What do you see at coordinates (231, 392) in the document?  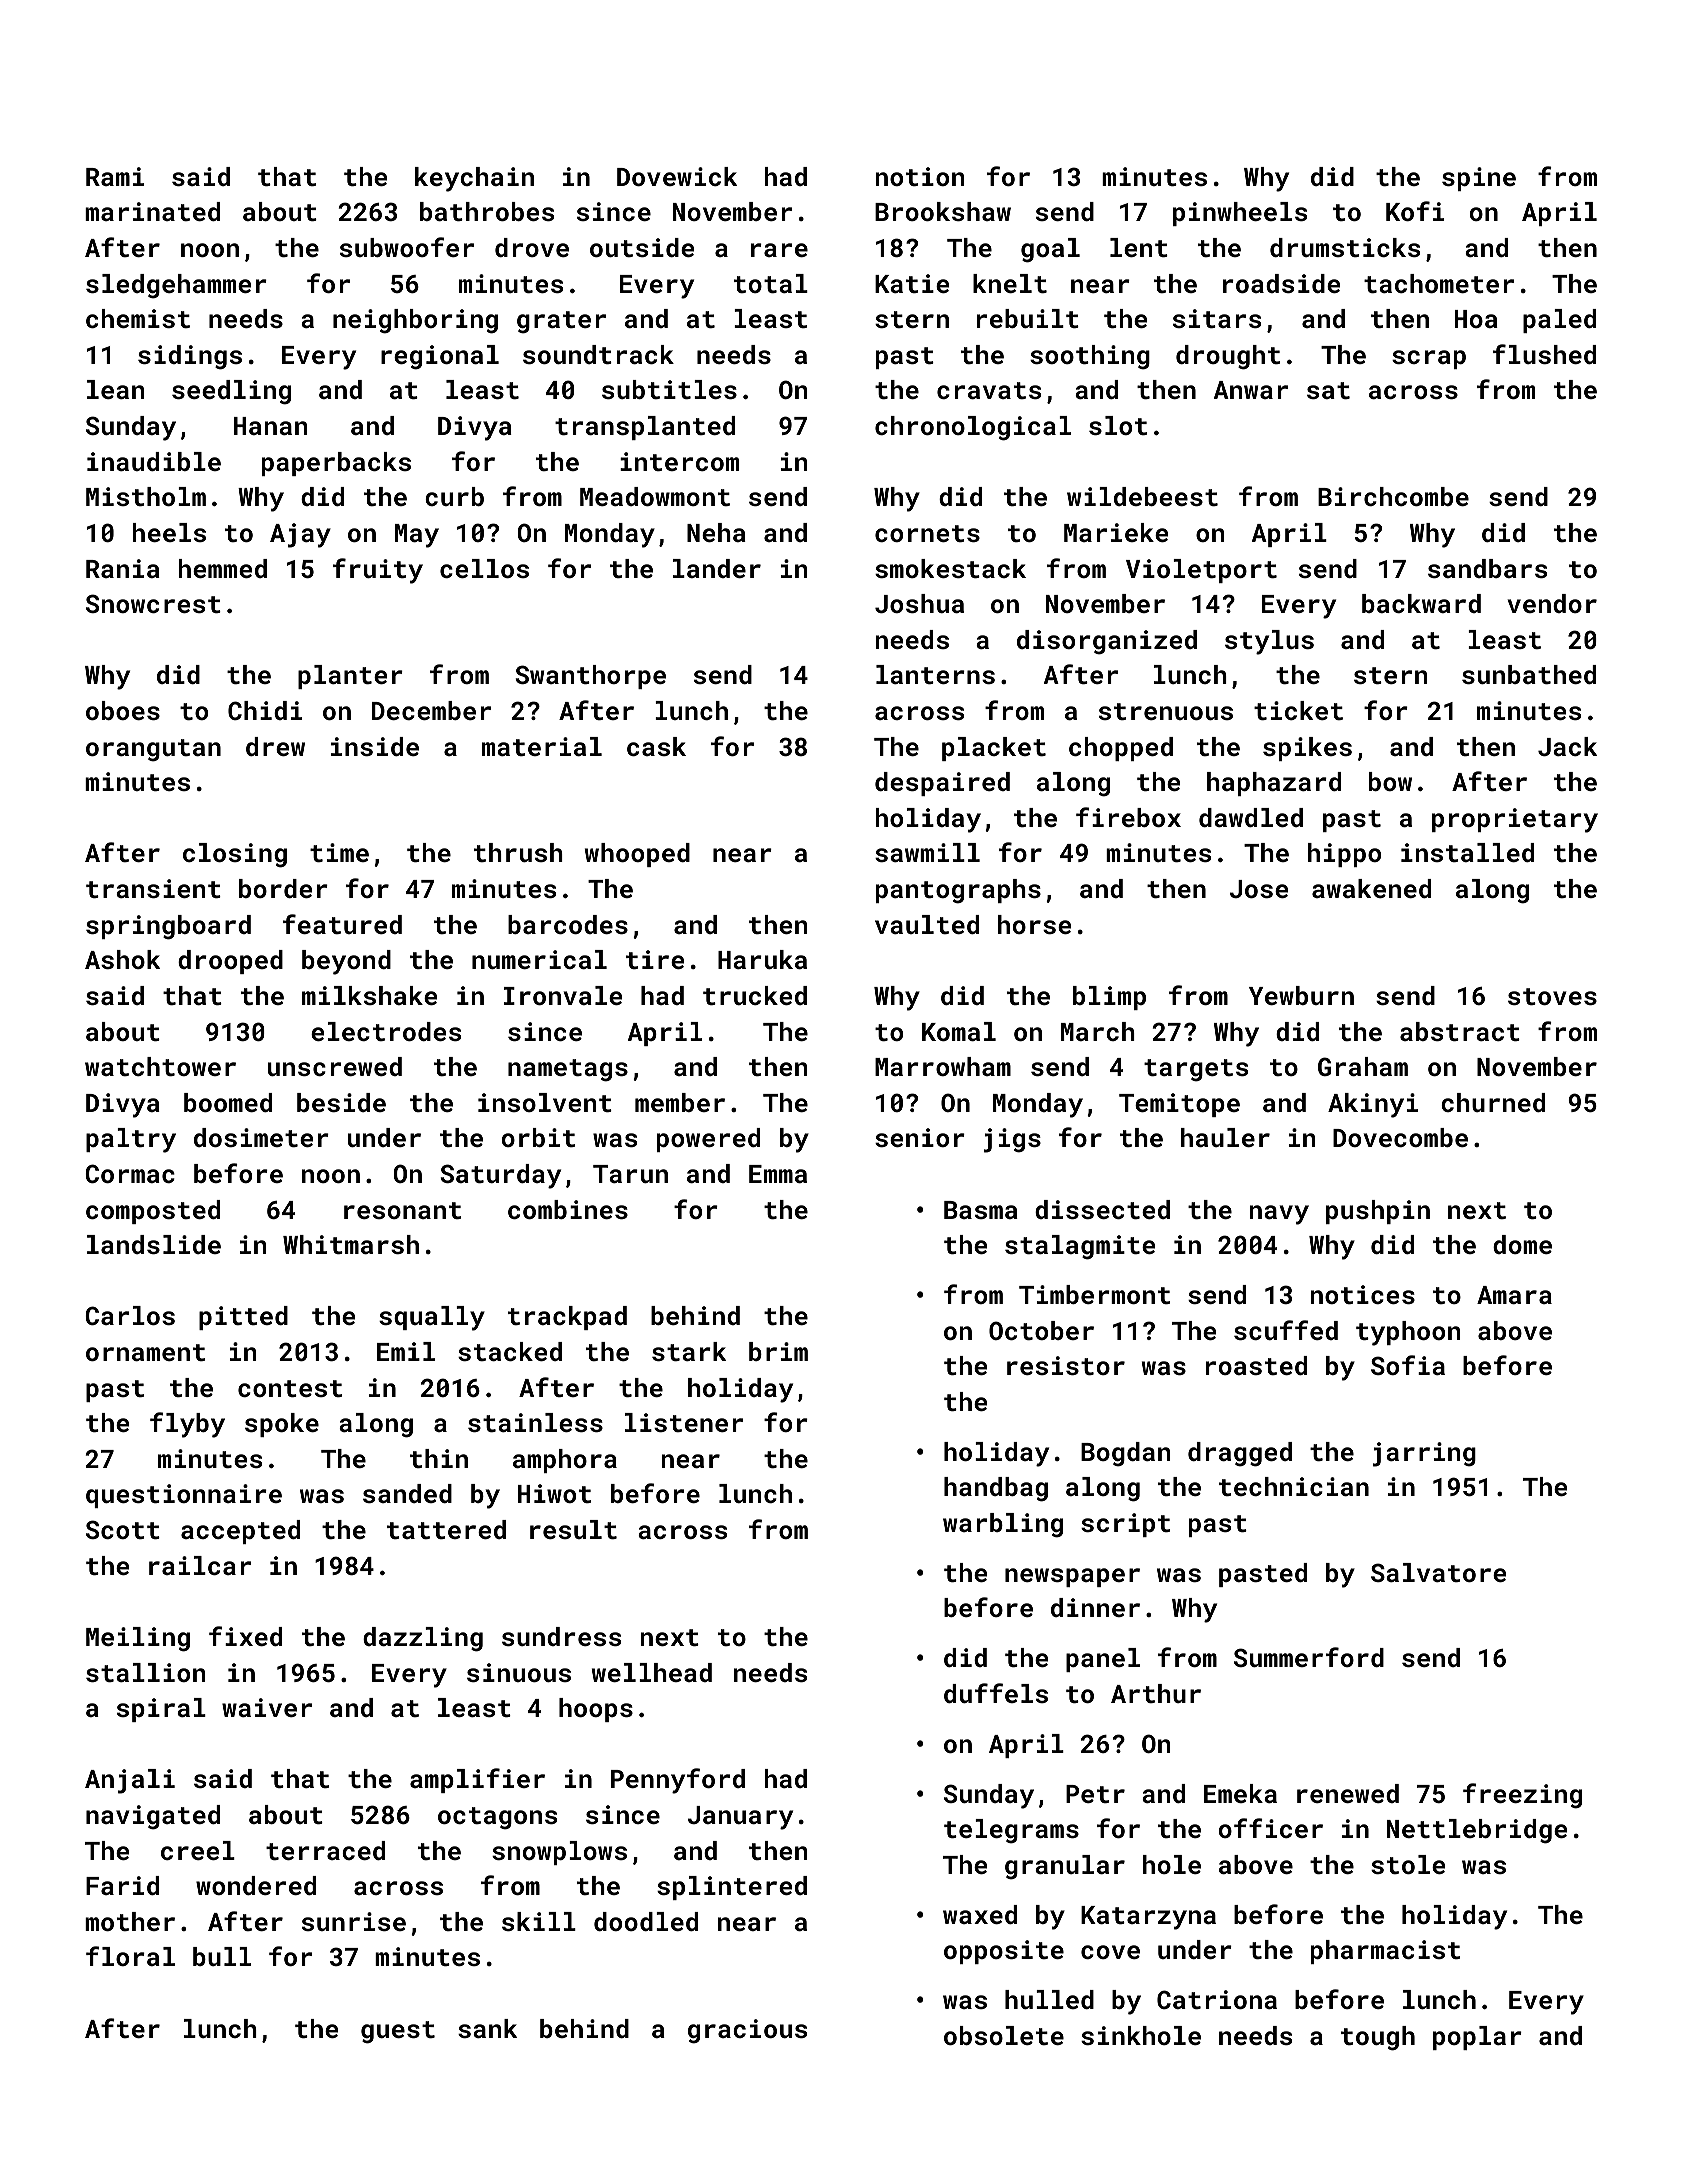 I see `seedling` at bounding box center [231, 392].
